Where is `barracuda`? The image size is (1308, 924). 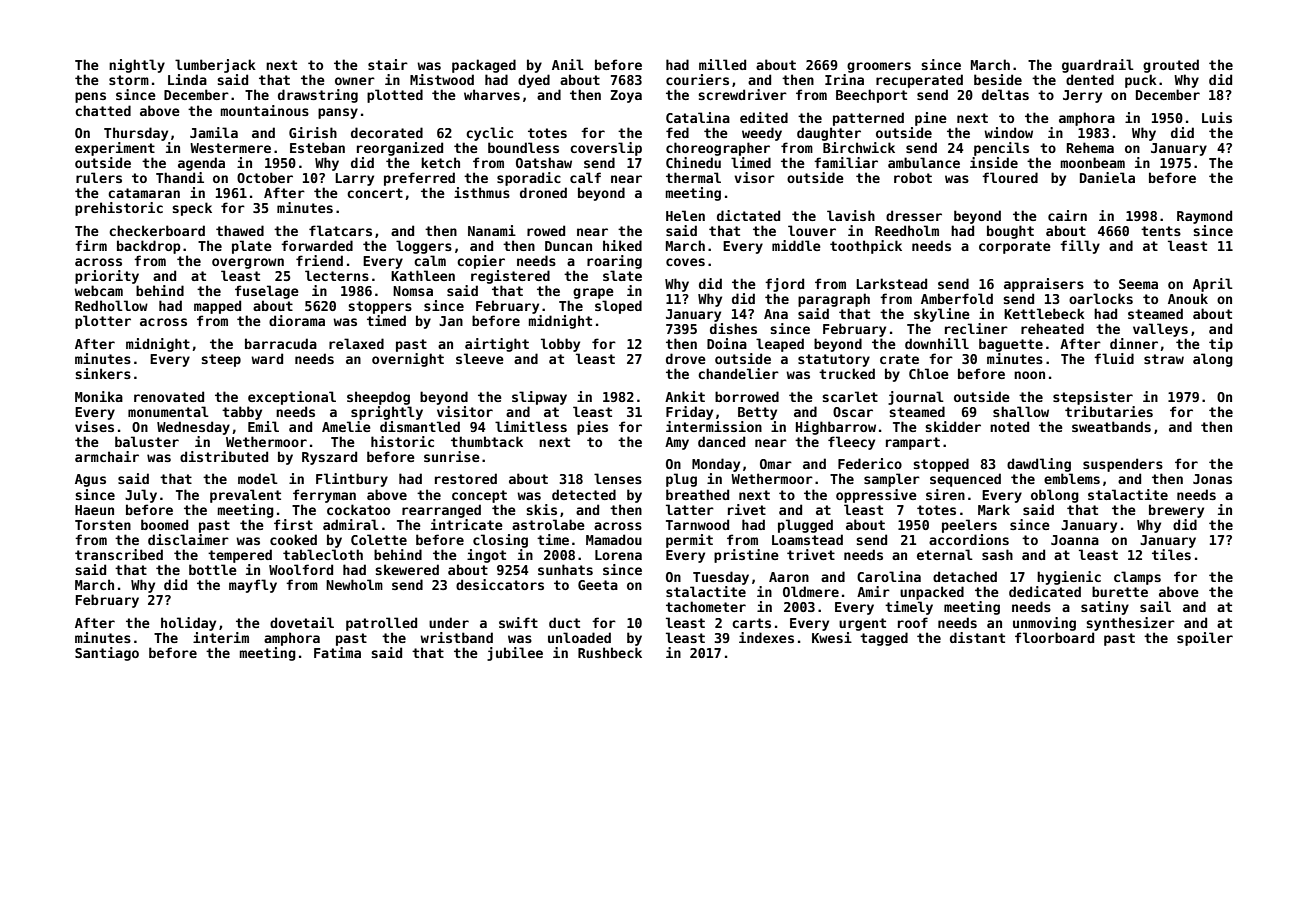
barracuda is located at coordinates (281, 343).
